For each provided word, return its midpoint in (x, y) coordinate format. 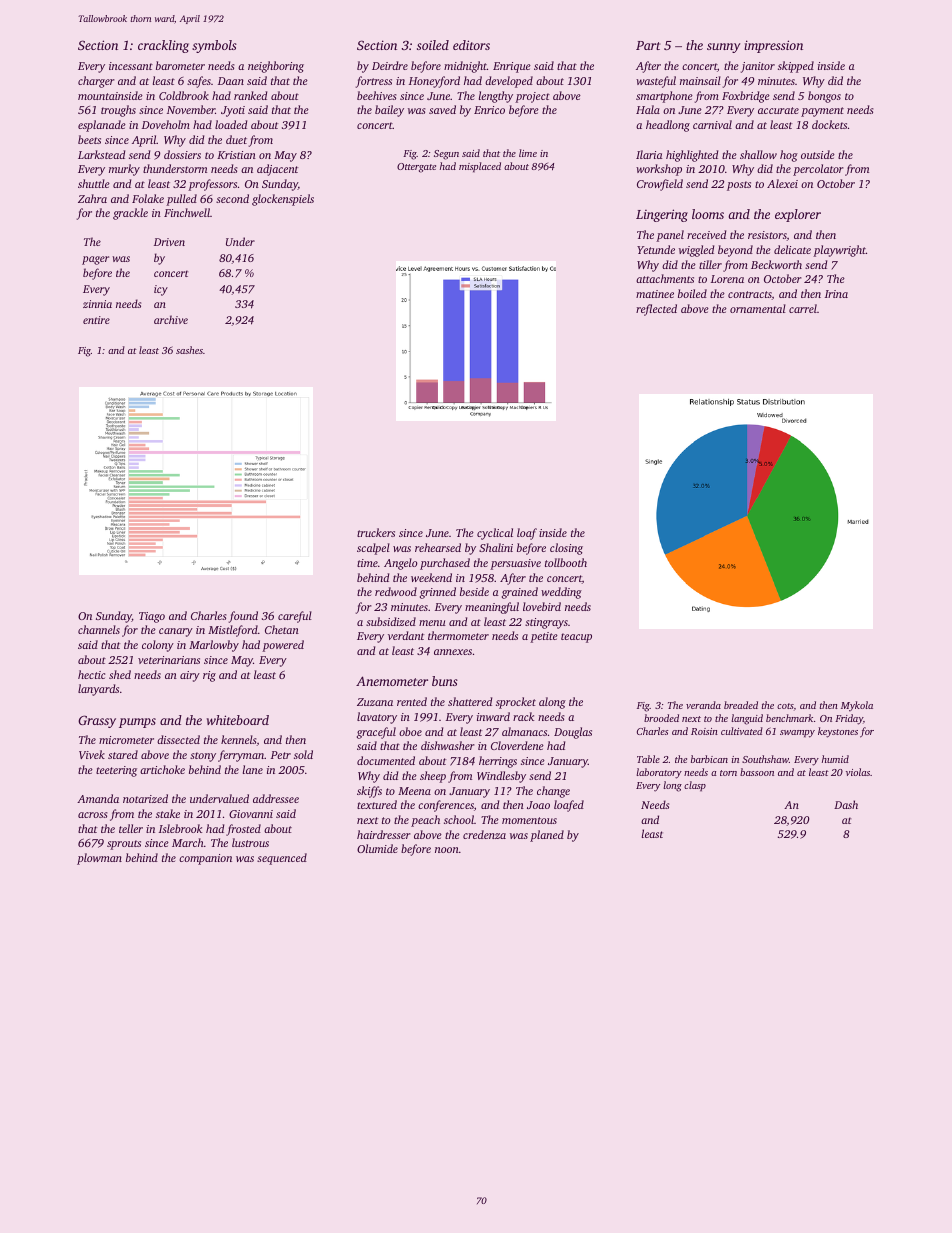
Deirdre (390, 65)
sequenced (282, 859)
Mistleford (233, 631)
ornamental (758, 308)
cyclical (495, 534)
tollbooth (566, 562)
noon (447, 850)
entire (96, 320)
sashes (189, 350)
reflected (656, 310)
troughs (118, 111)
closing (566, 549)
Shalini (496, 547)
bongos (824, 97)
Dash (846, 804)
